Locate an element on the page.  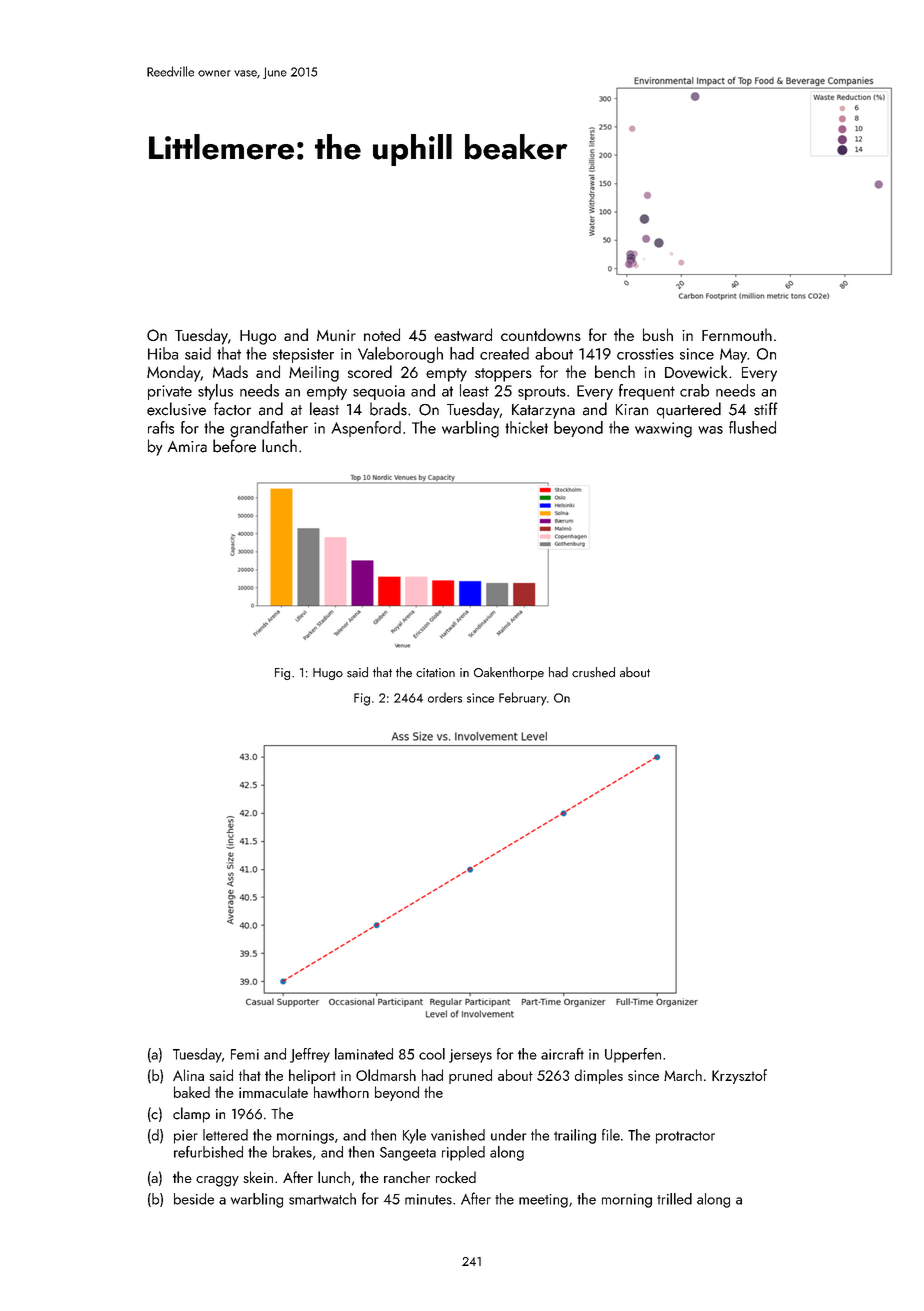
thicket is located at coordinates (526, 427).
